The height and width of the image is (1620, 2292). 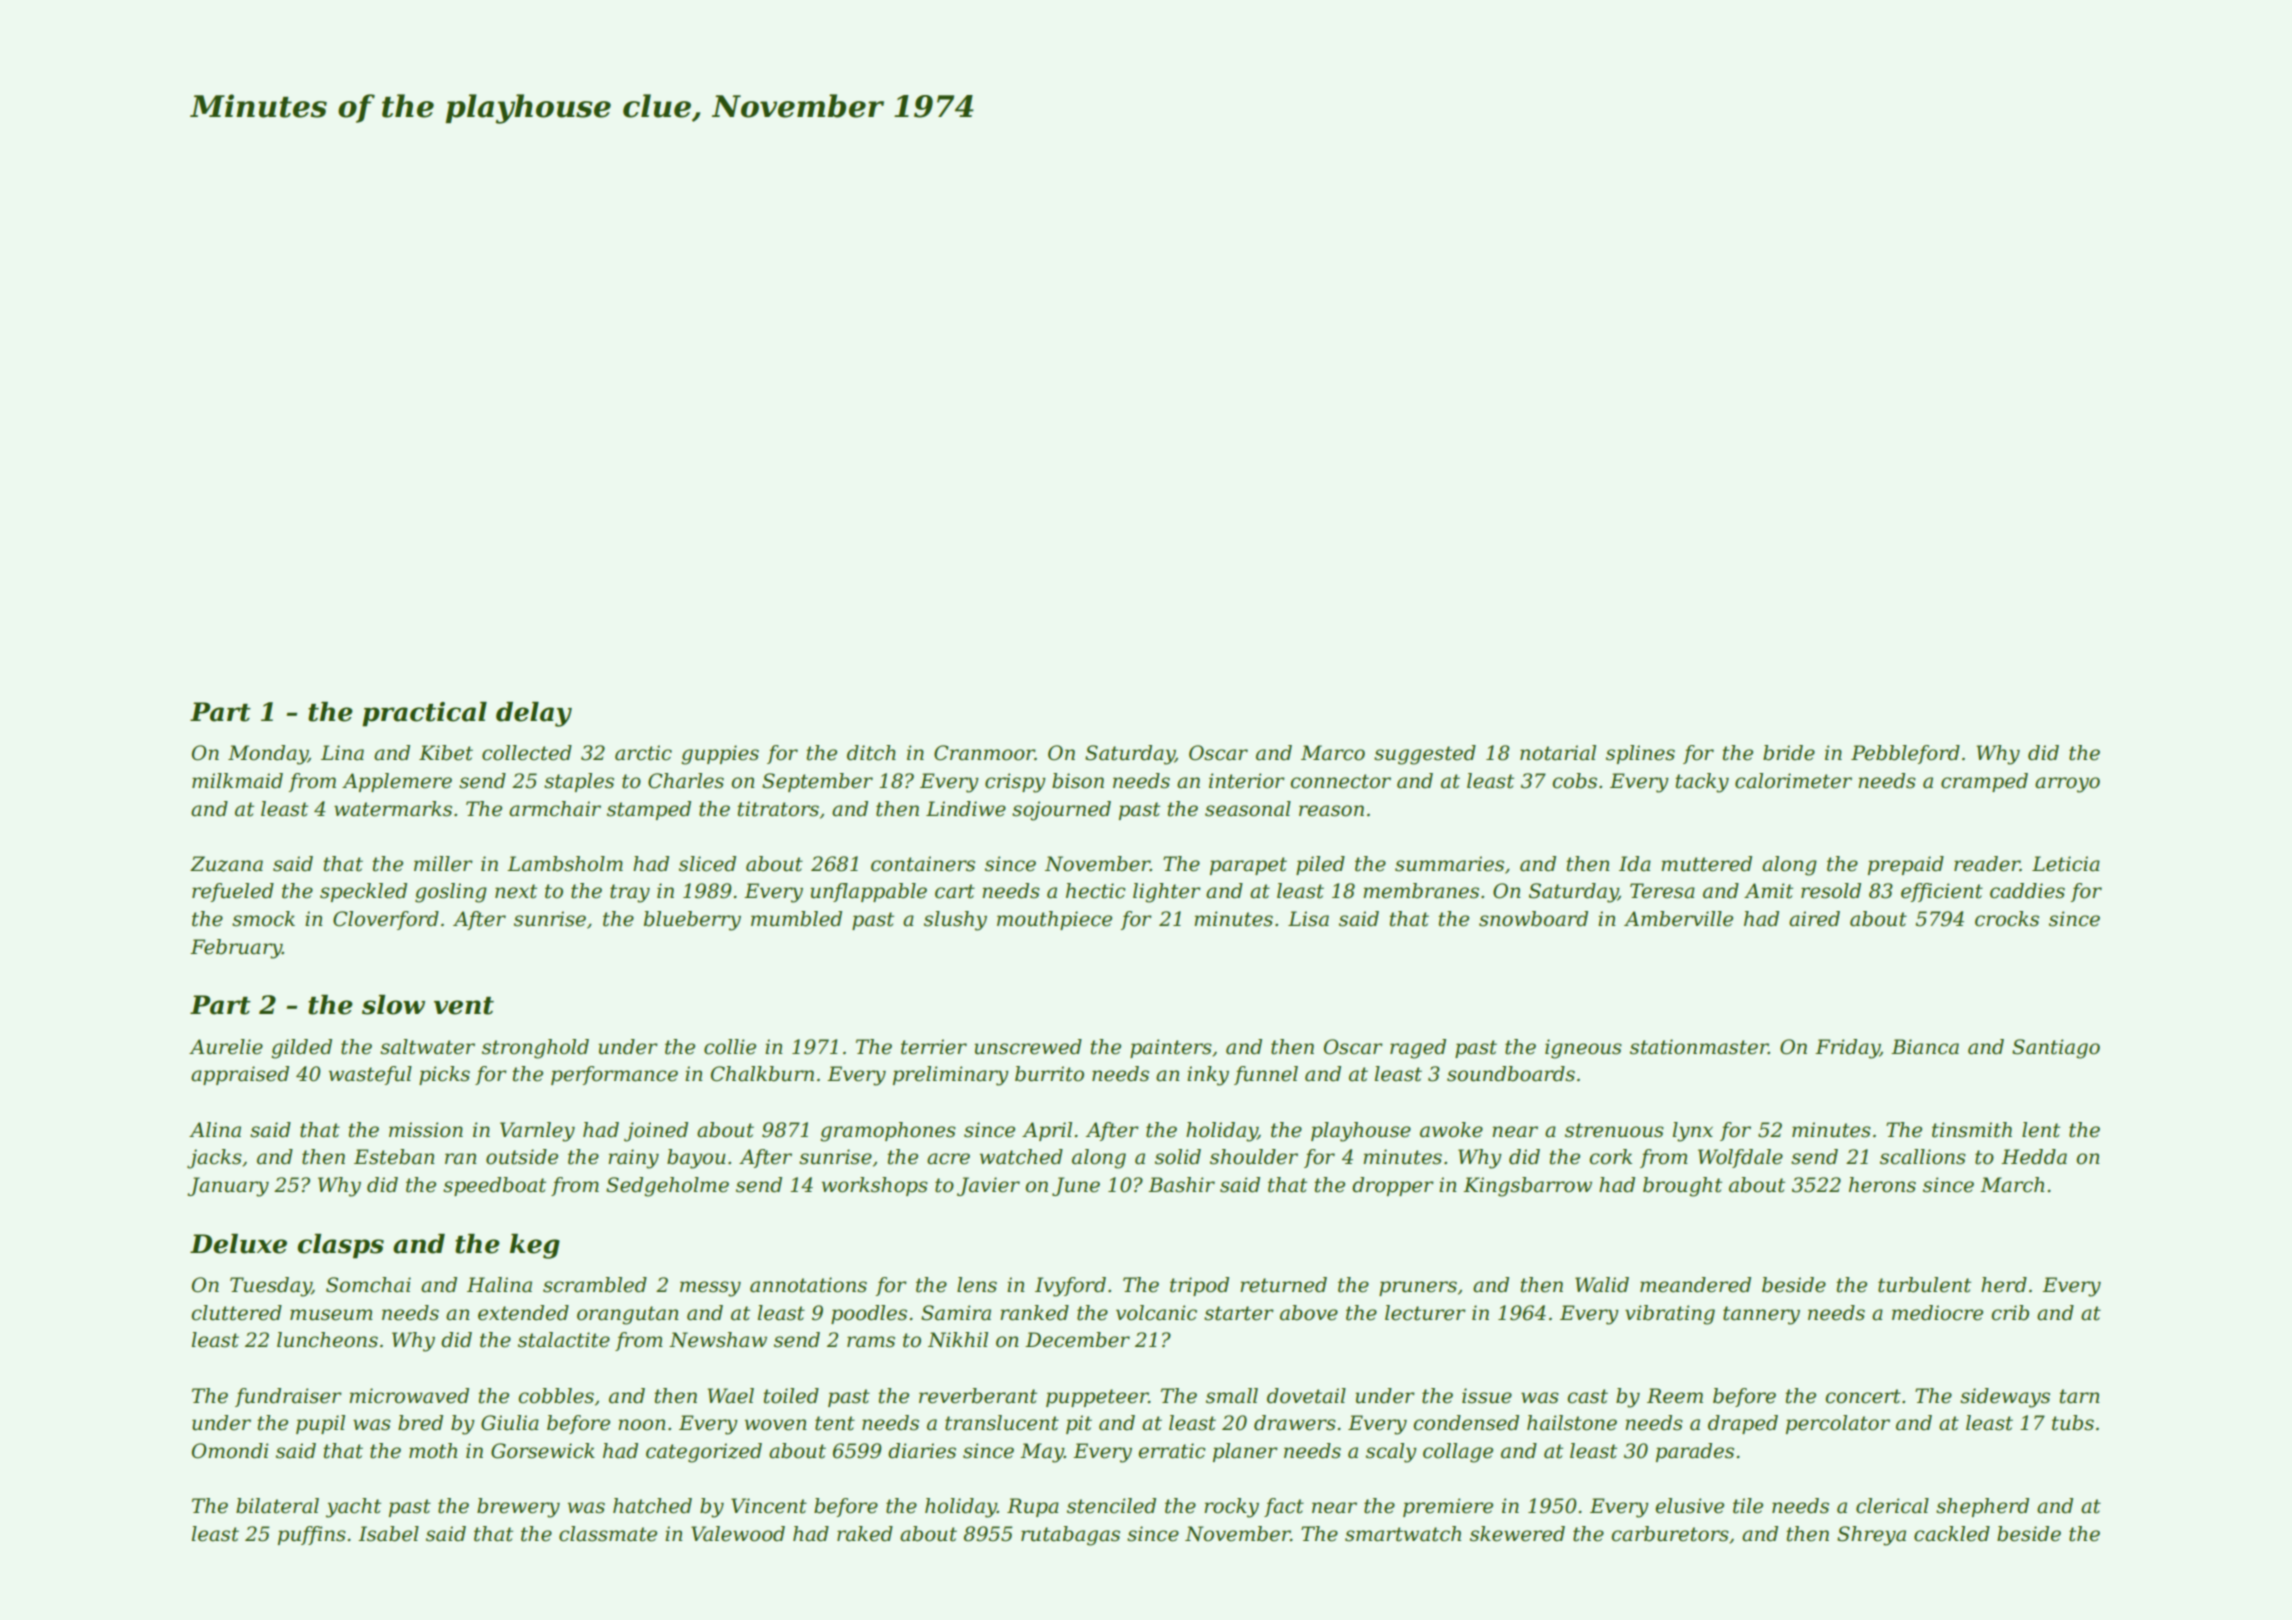 What do you see at coordinates (388, 1534) in the image?
I see `Isabel` at bounding box center [388, 1534].
